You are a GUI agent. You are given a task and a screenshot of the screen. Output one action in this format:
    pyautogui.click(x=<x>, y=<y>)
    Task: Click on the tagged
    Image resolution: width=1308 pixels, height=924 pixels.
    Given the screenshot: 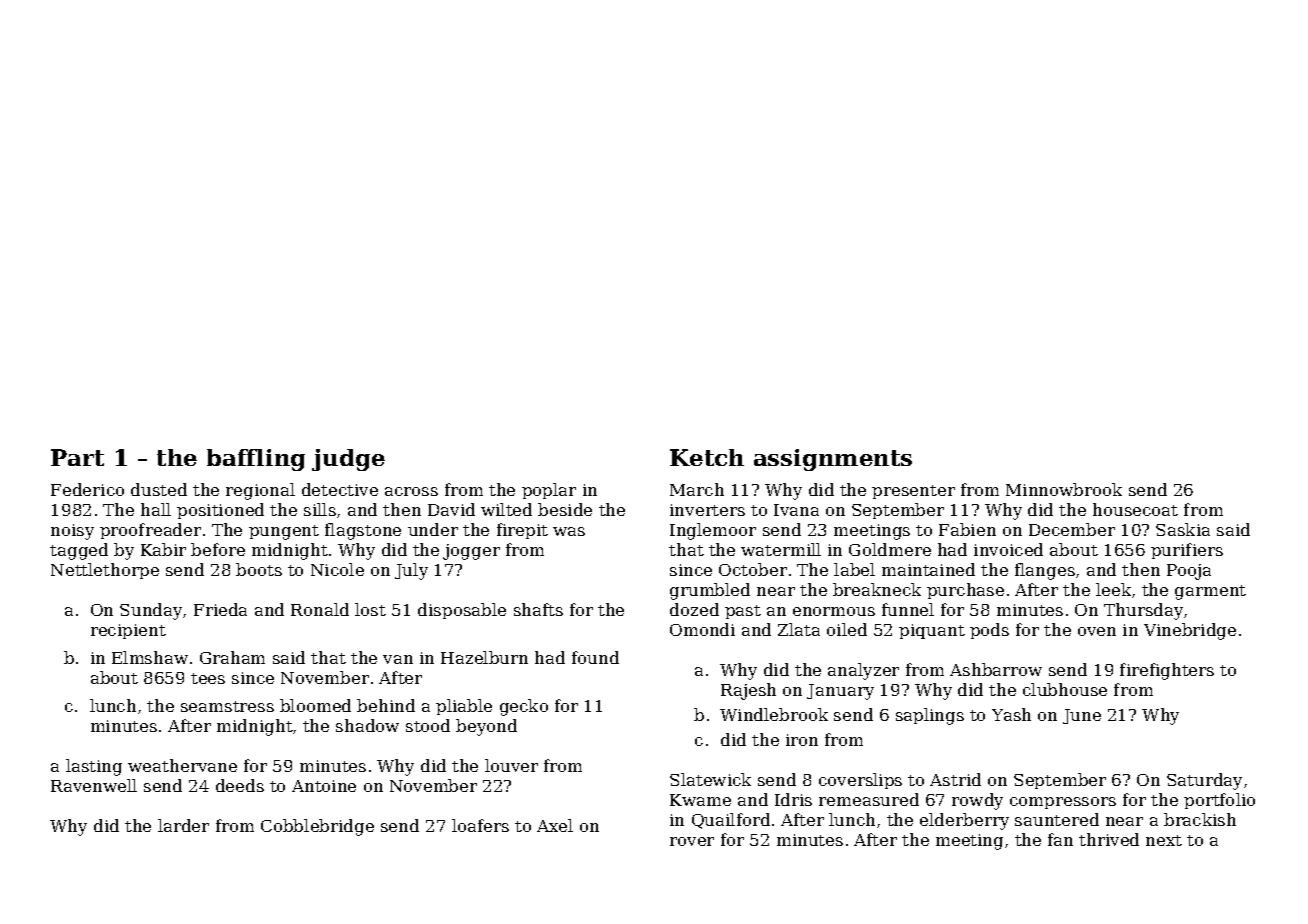 What is the action you would take?
    pyautogui.click(x=79, y=551)
